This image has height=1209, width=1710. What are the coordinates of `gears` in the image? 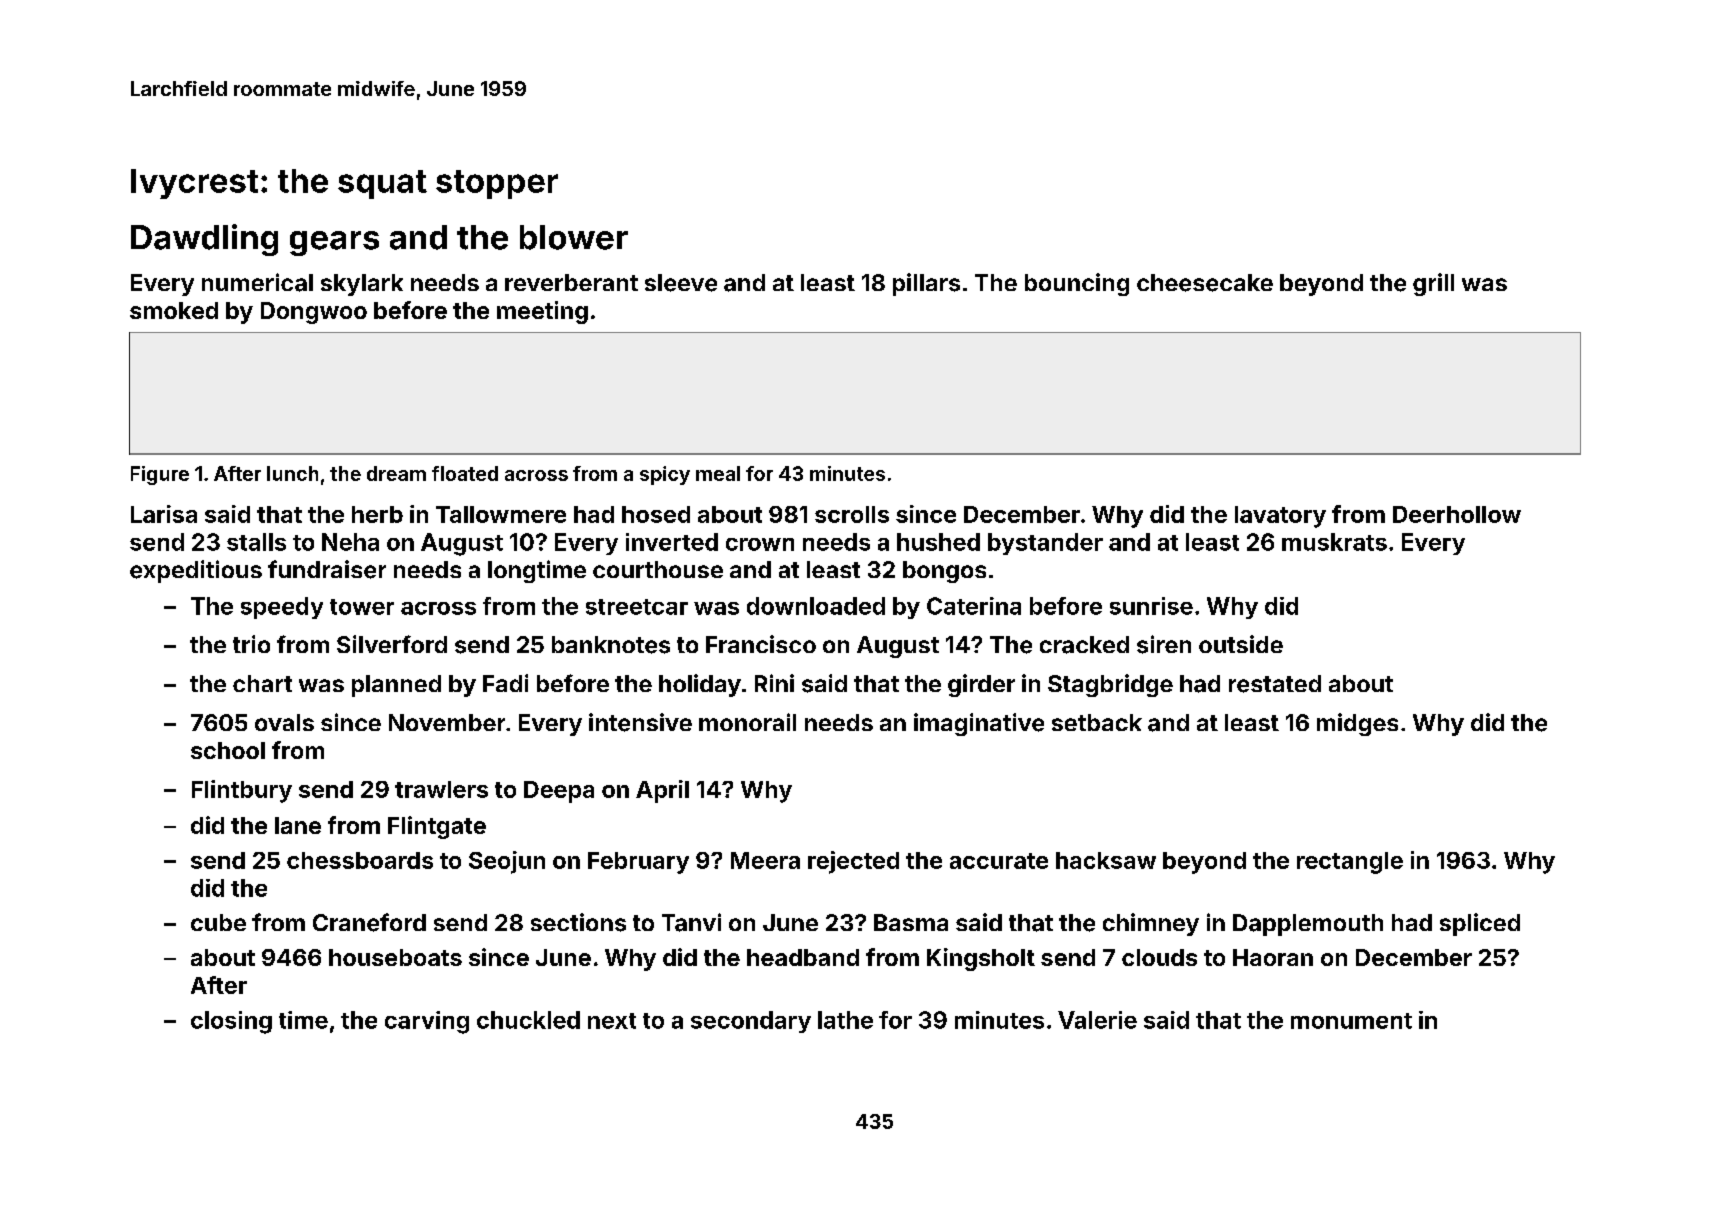 It's located at (334, 243).
